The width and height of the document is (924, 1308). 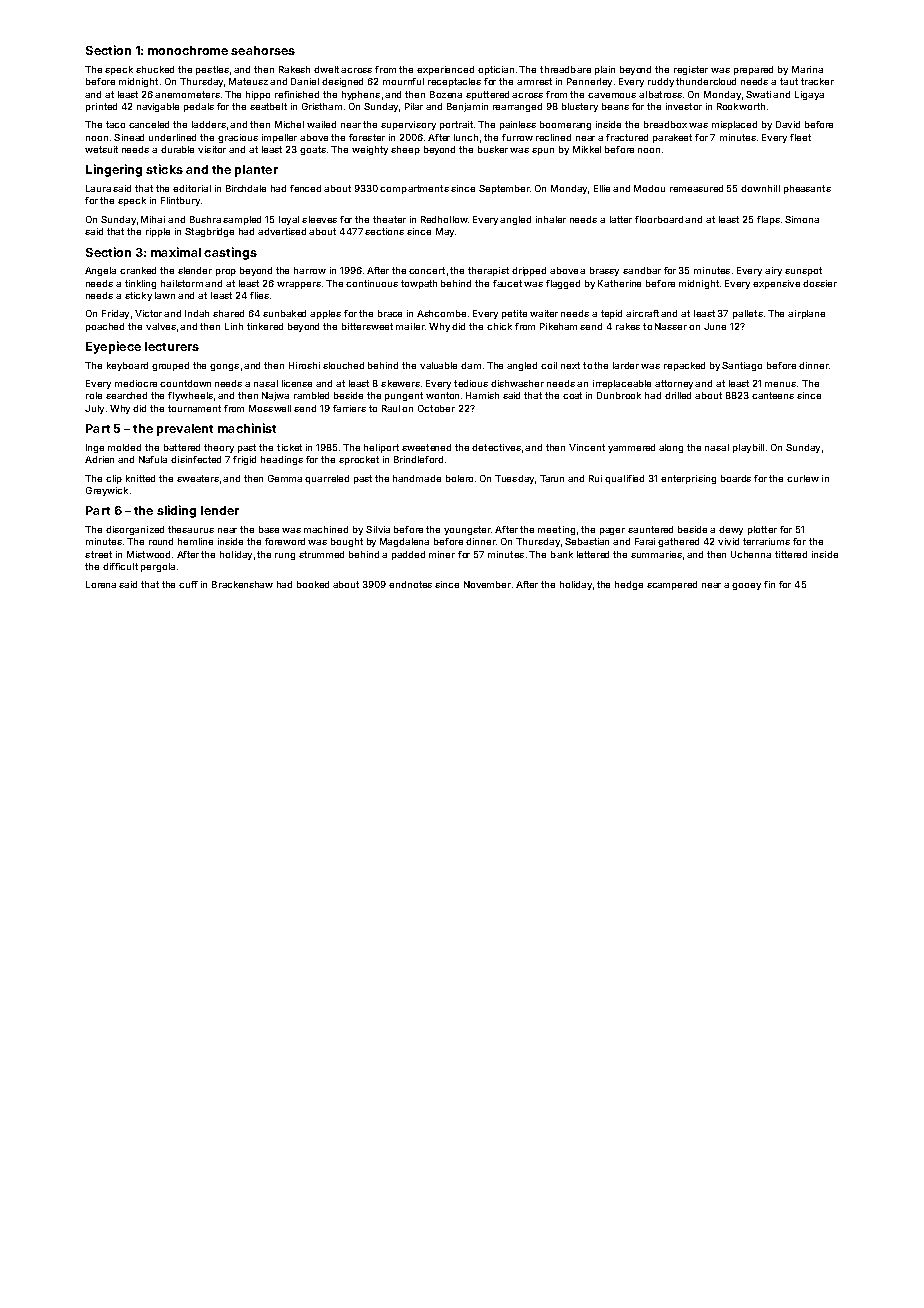 I want to click on pestles, so click(x=212, y=70).
